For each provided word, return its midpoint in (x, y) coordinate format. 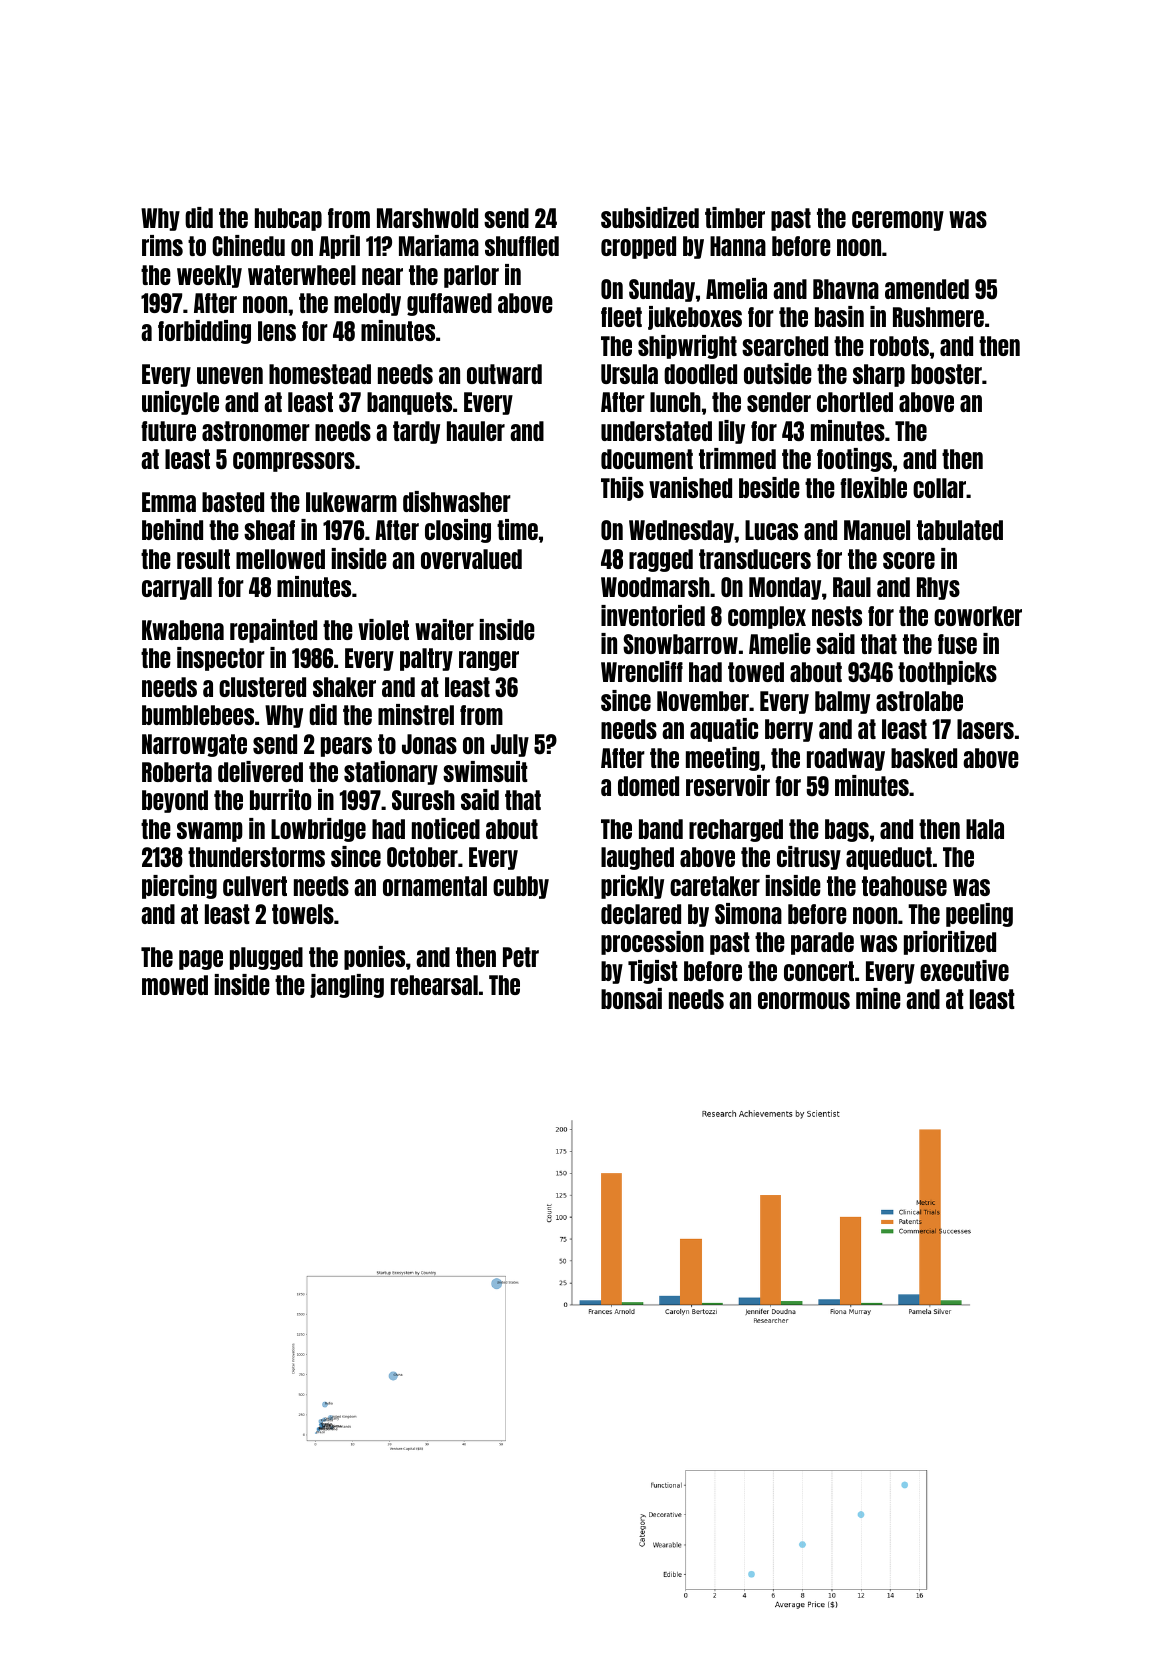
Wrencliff (642, 671)
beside (769, 487)
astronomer (256, 431)
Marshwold (427, 218)
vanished (690, 487)
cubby (521, 887)
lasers (985, 729)
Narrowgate (194, 745)
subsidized (650, 217)
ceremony (898, 221)
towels (303, 914)
